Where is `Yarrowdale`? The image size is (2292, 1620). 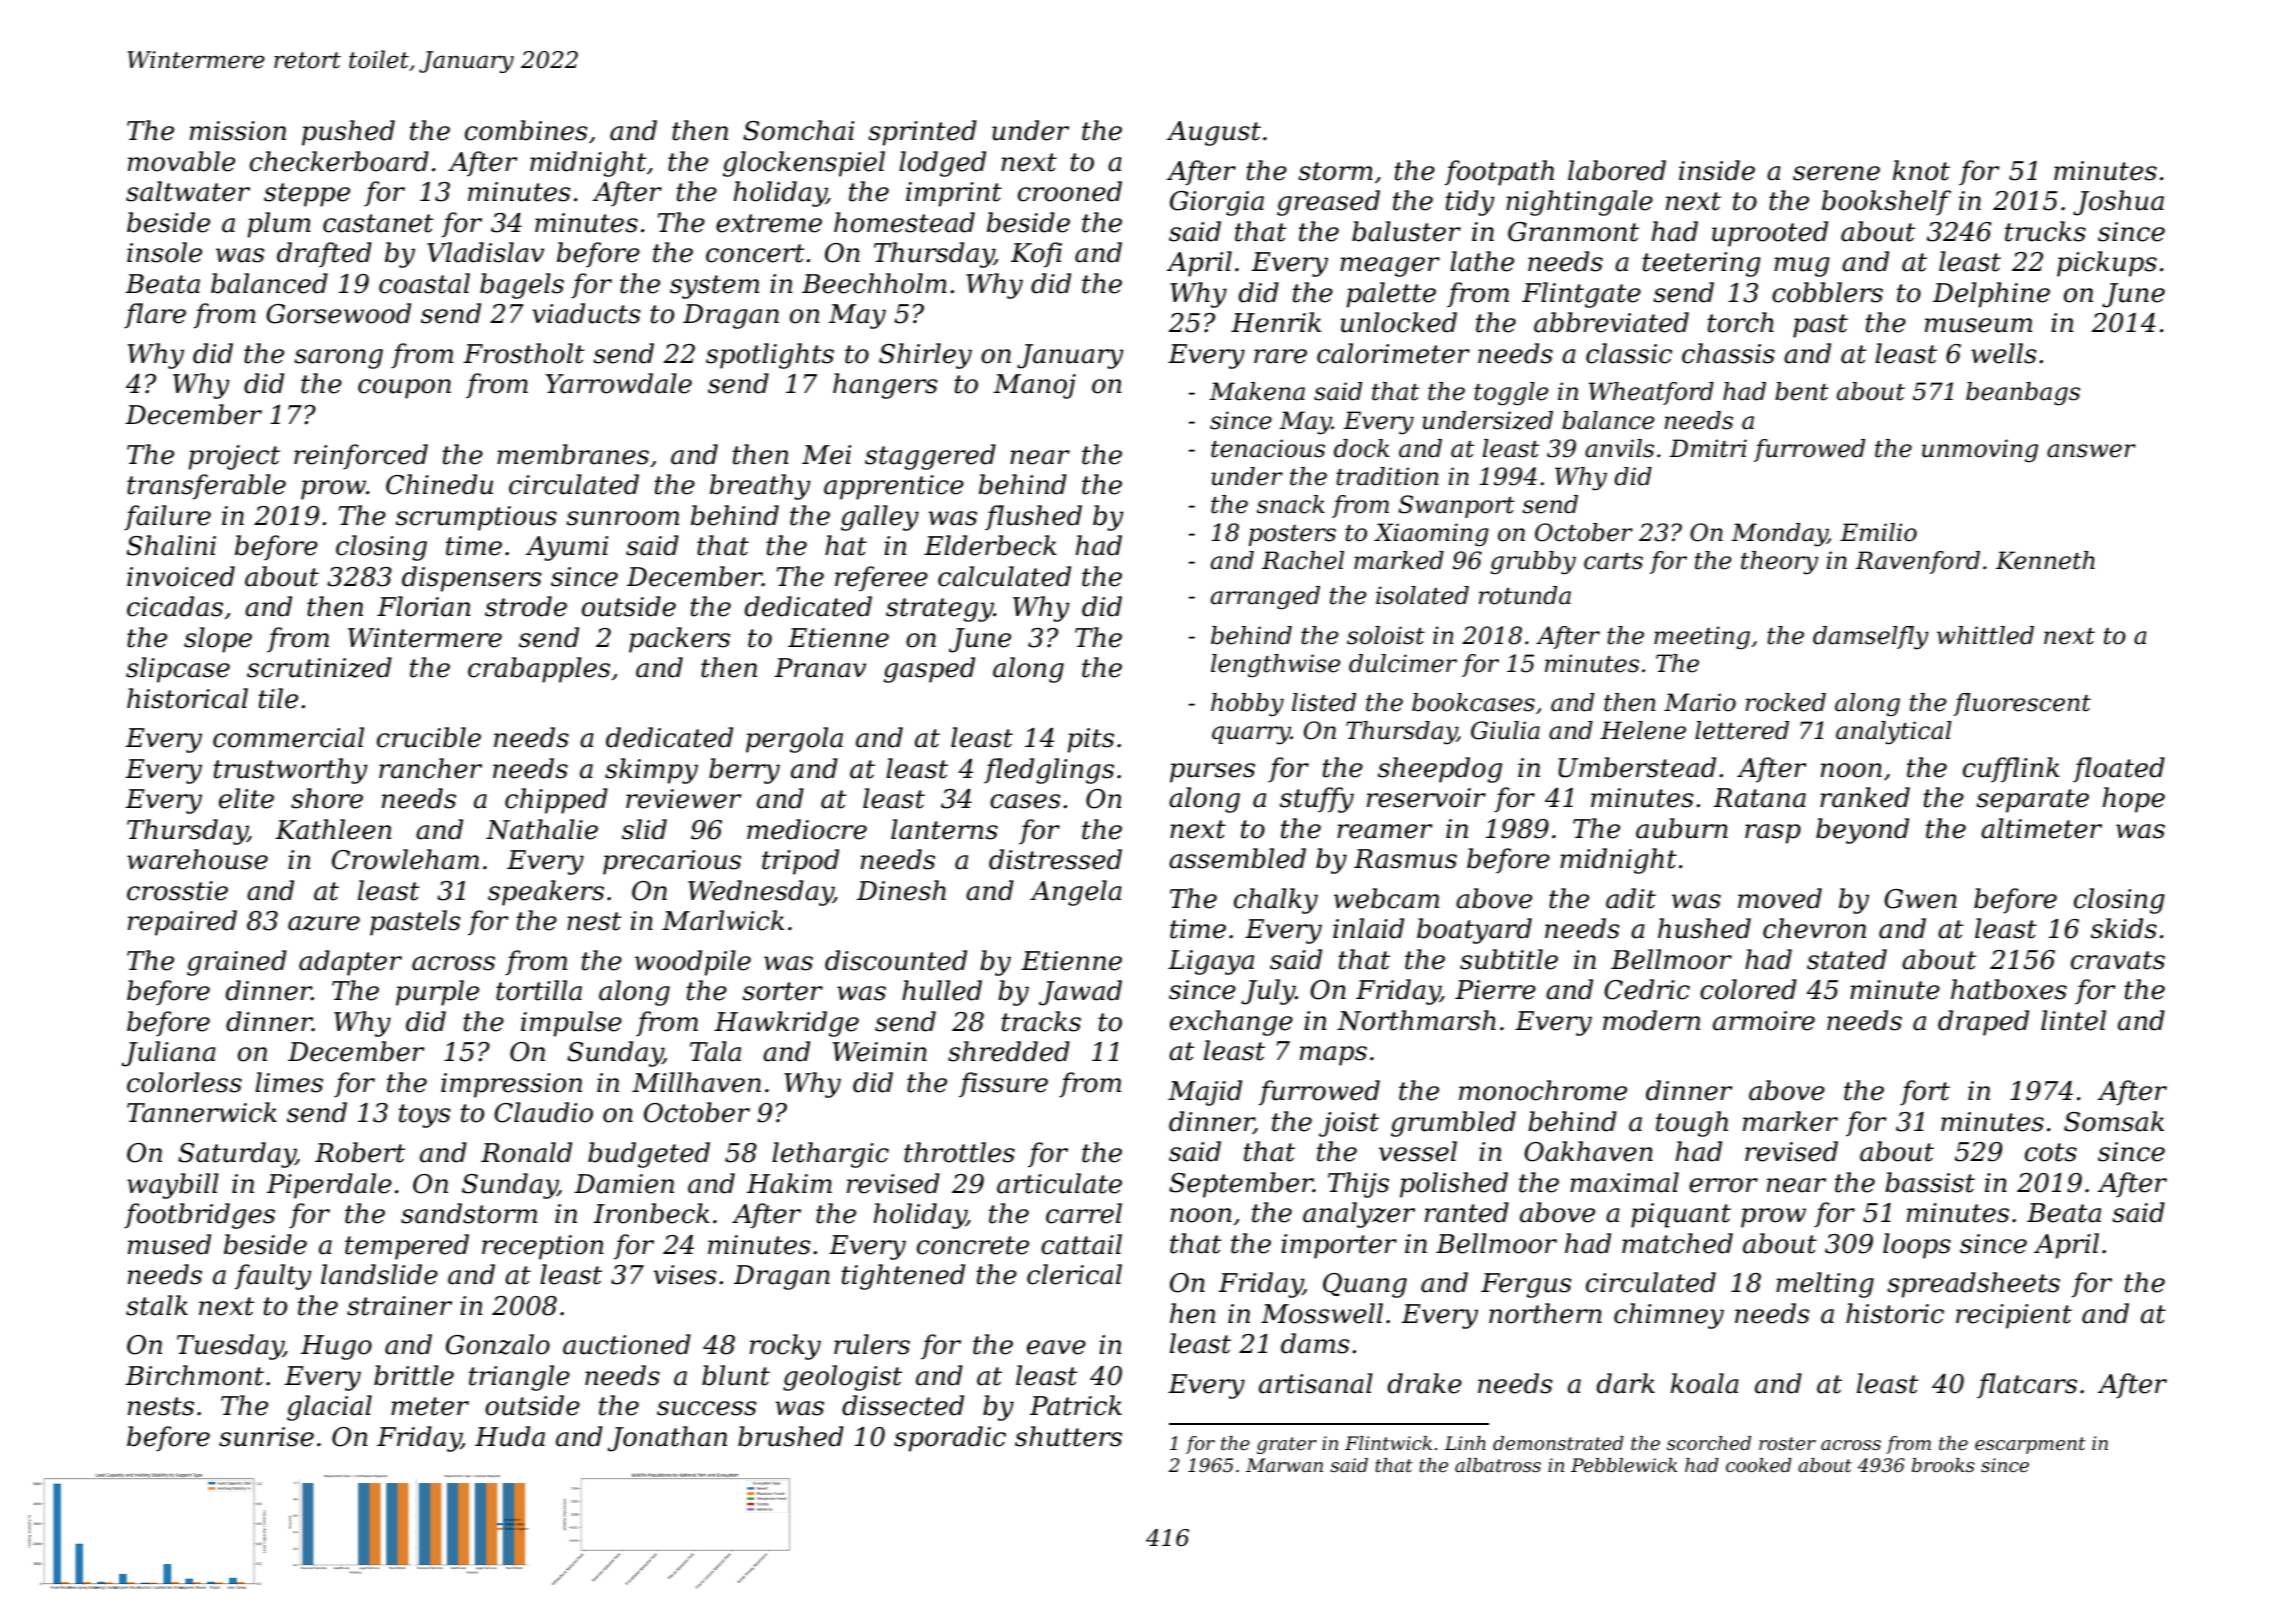 Yarrowdale is located at coordinates (619, 383).
